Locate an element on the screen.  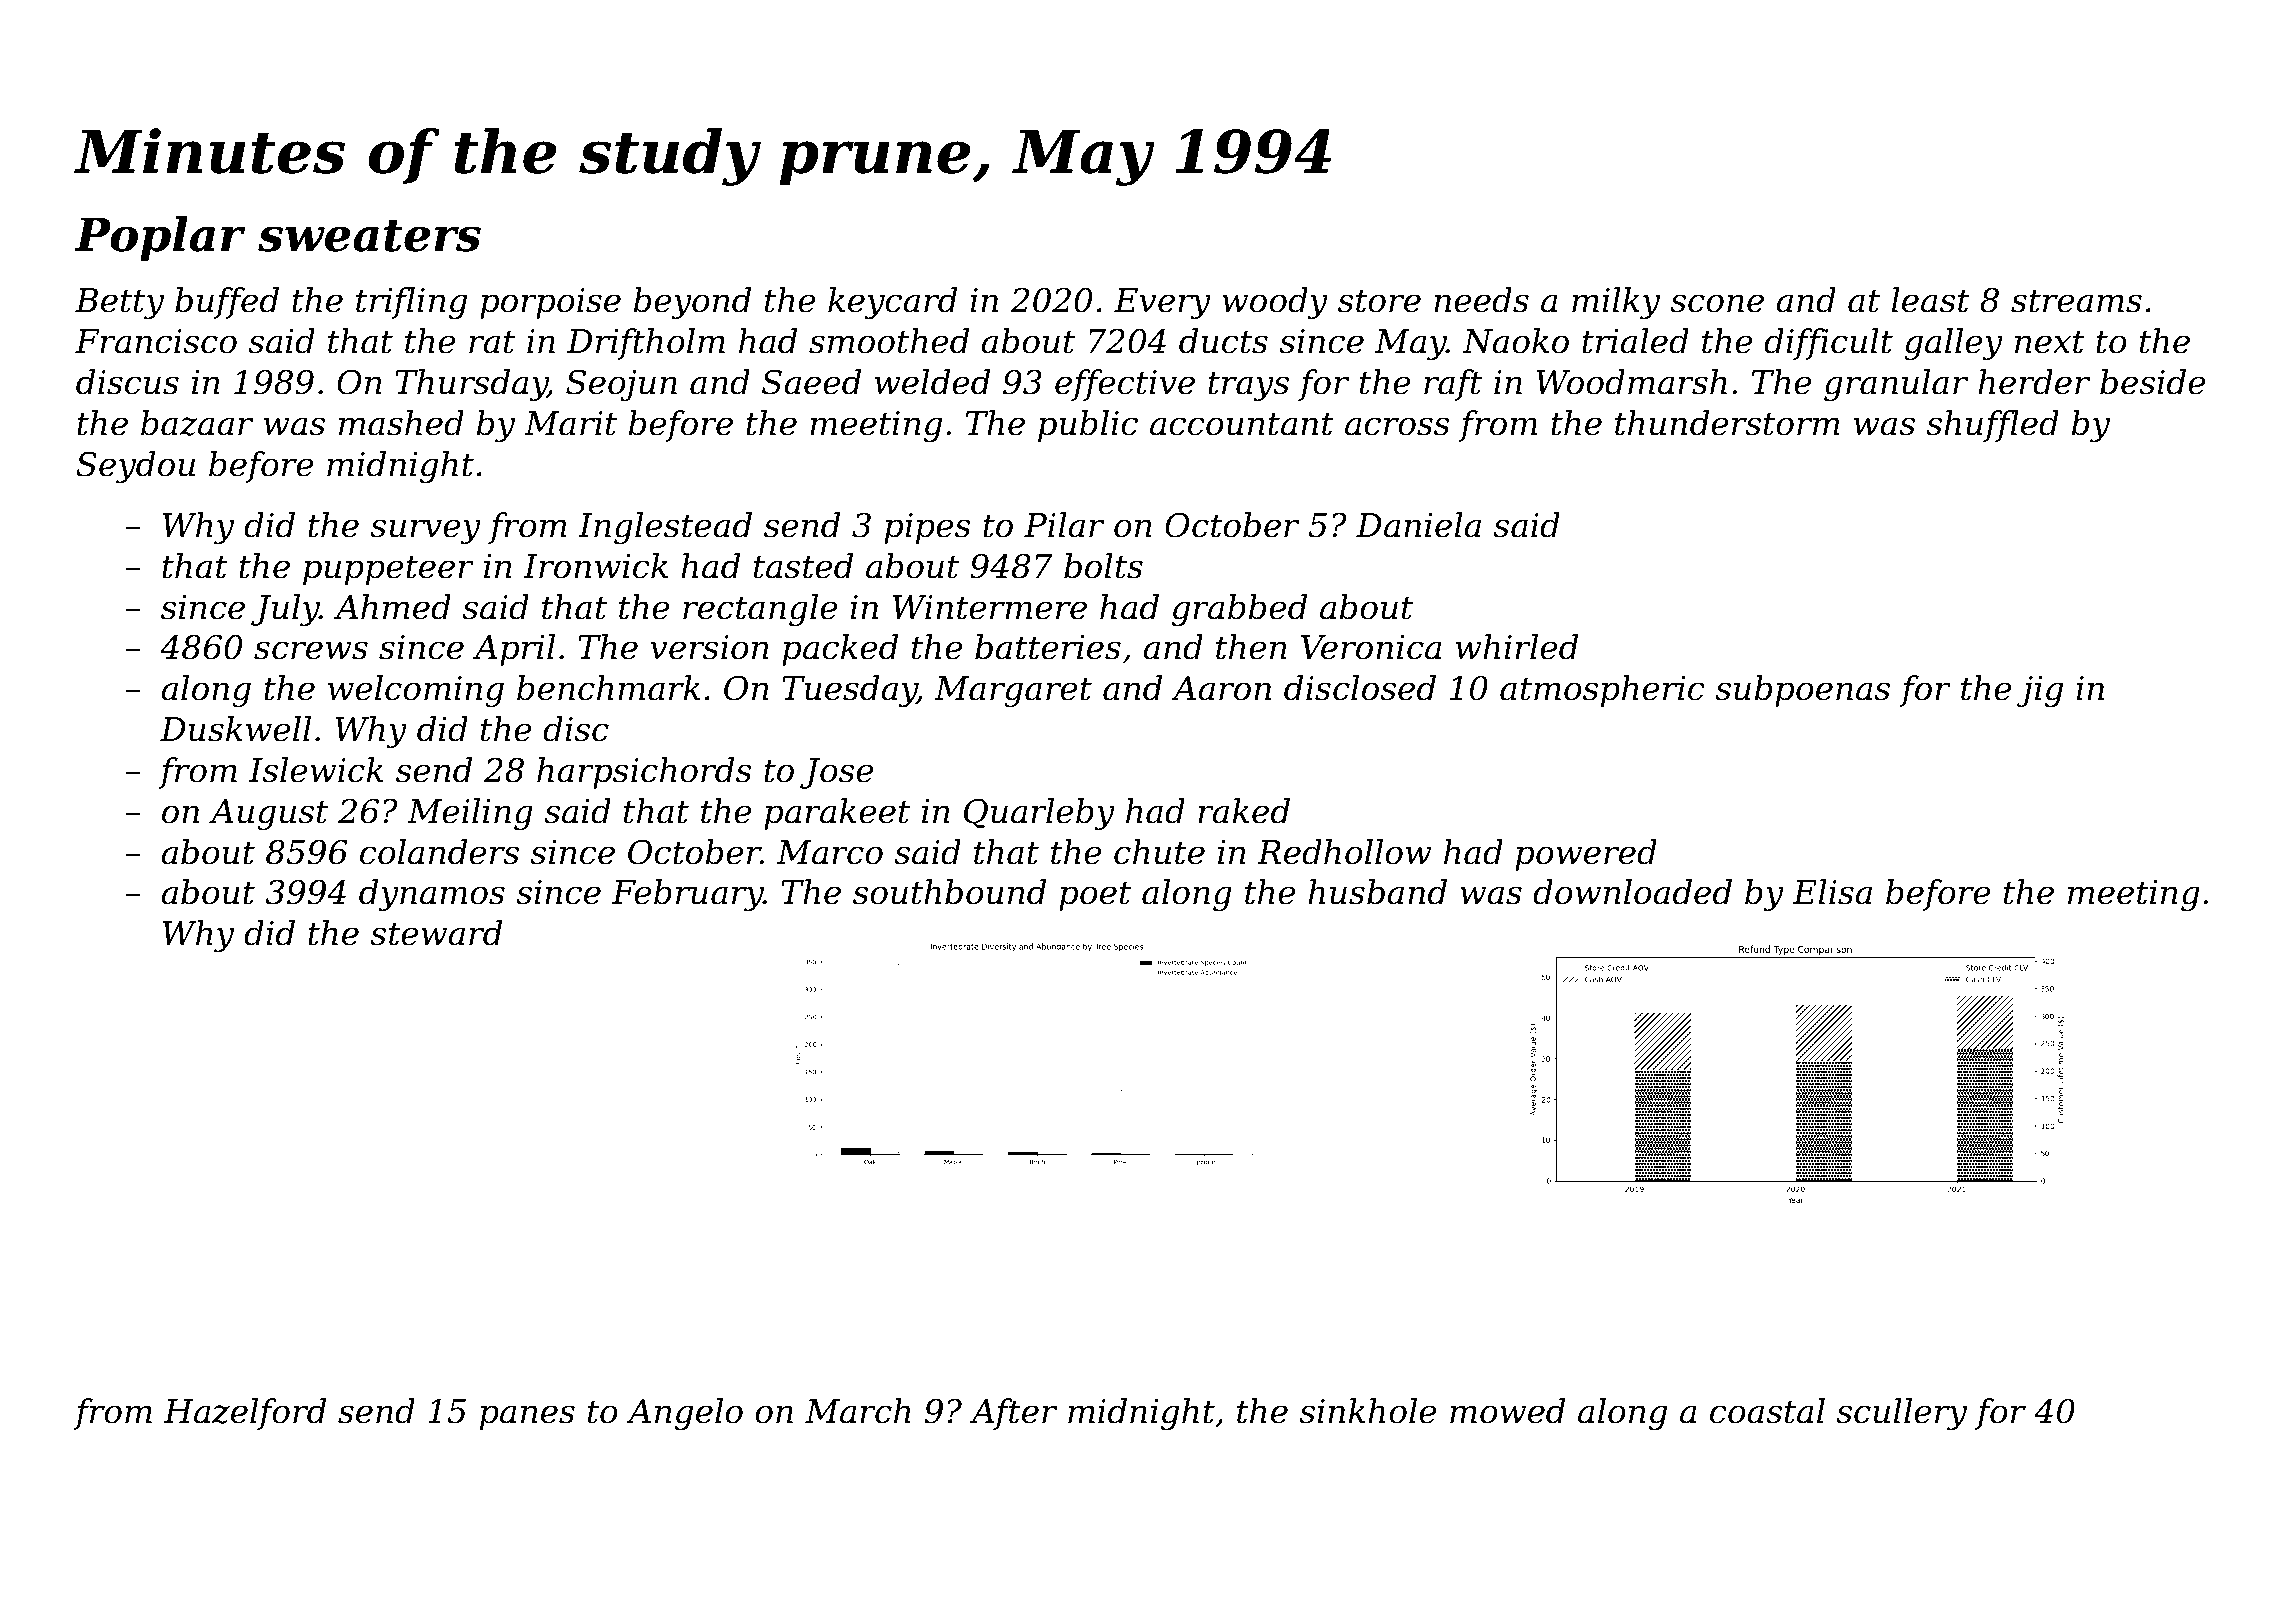
Poplar is located at coordinates (159, 238).
